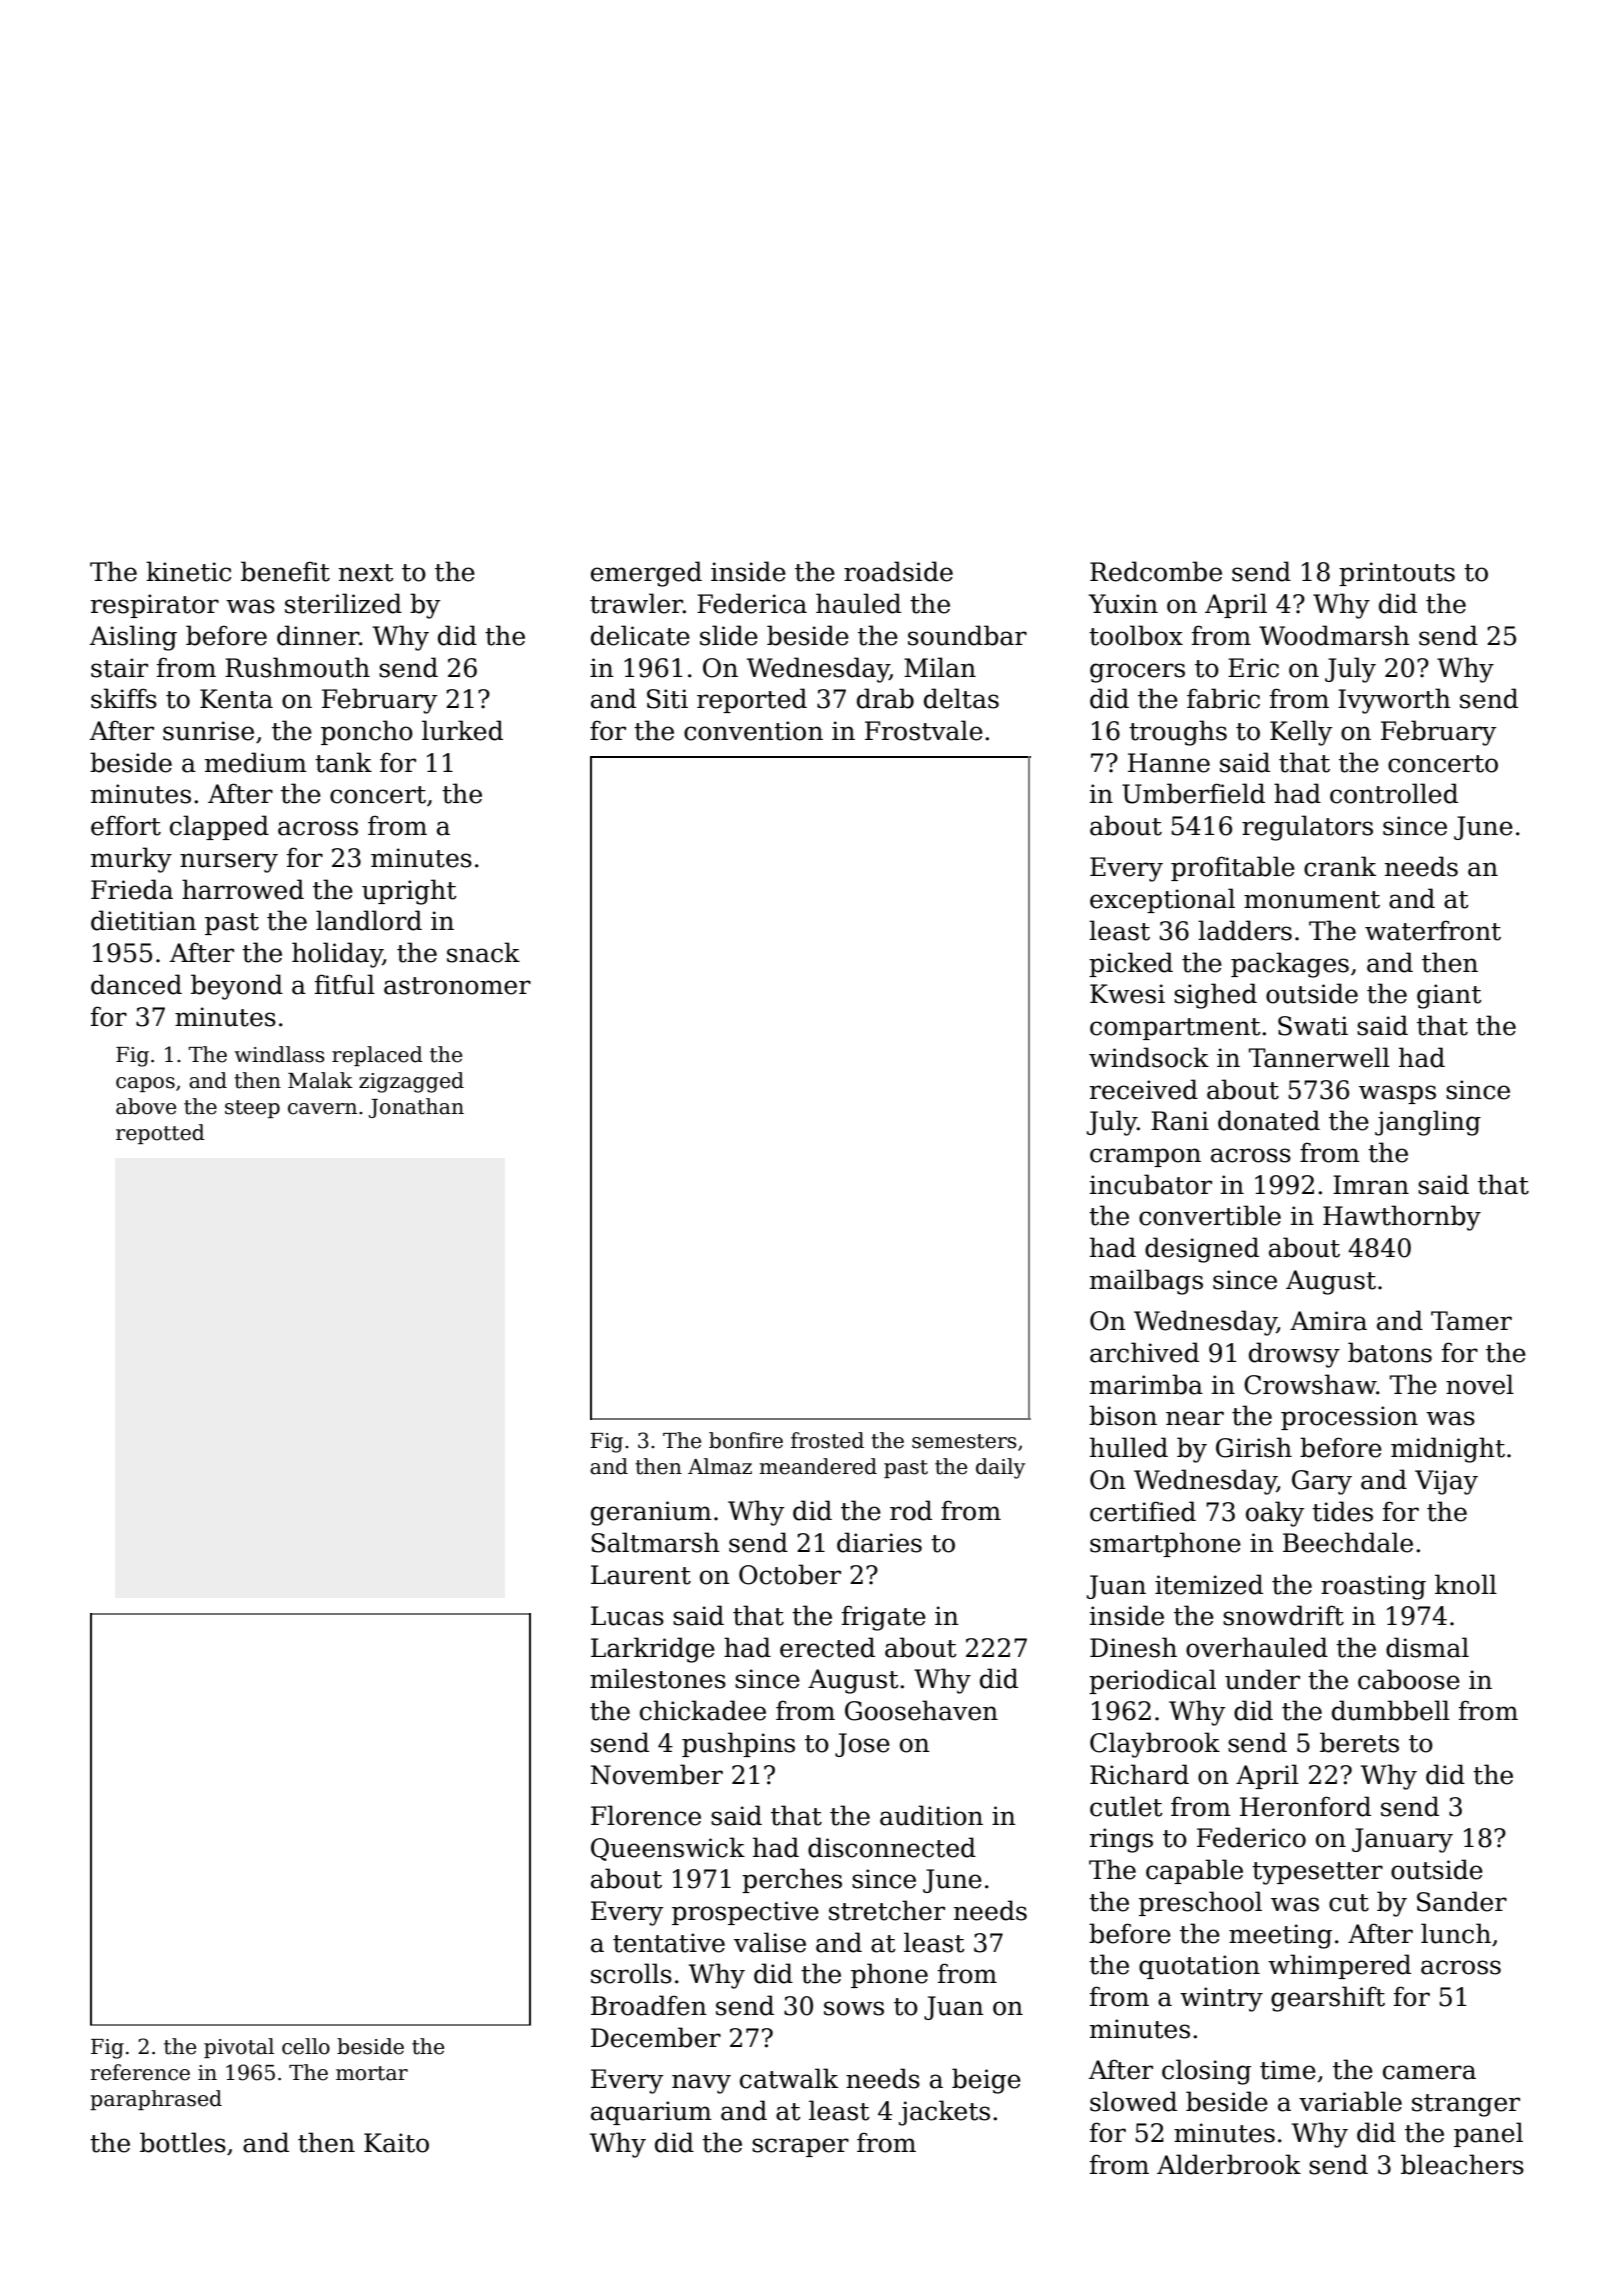 This screenshot has height=2292, width=1620. What do you see at coordinates (366, 573) in the screenshot?
I see `next` at bounding box center [366, 573].
